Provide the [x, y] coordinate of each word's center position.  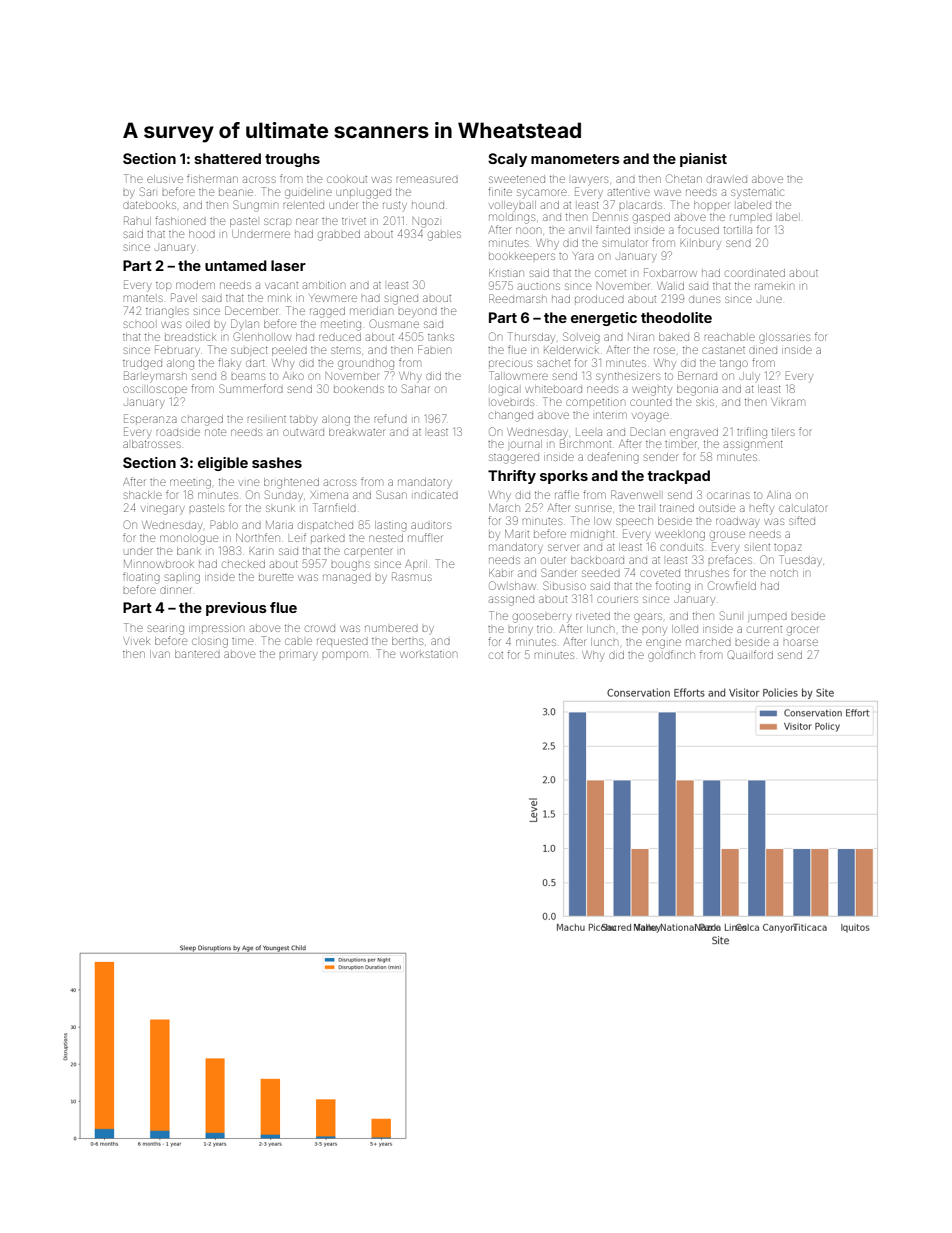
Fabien [434, 349]
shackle [143, 495]
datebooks [149, 205]
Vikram [787, 402]
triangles [167, 313]
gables [444, 236]
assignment [753, 446]
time [242, 641]
